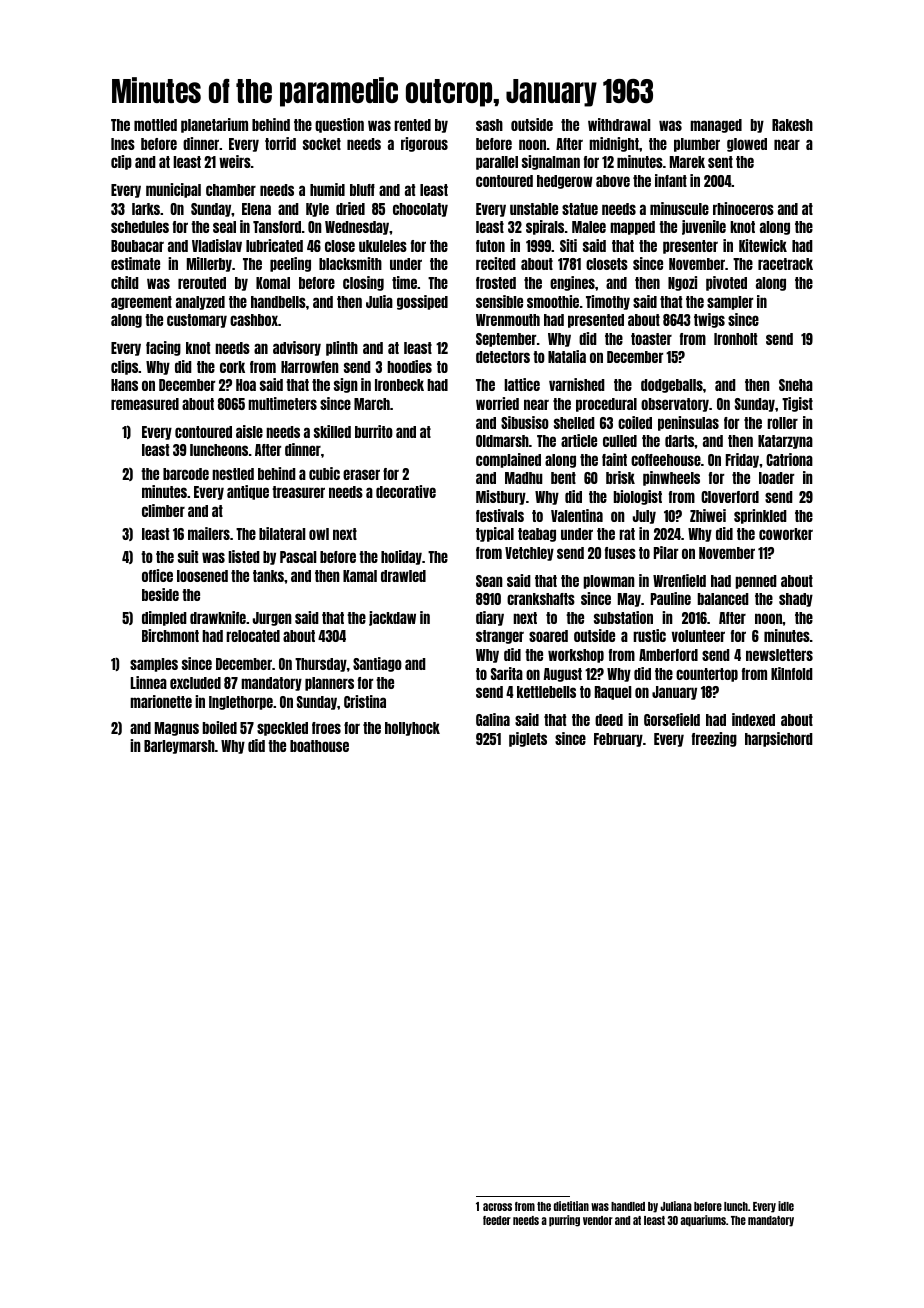 Image resolution: width=924 pixels, height=1308 pixels. I want to click on eraser, so click(361, 474).
